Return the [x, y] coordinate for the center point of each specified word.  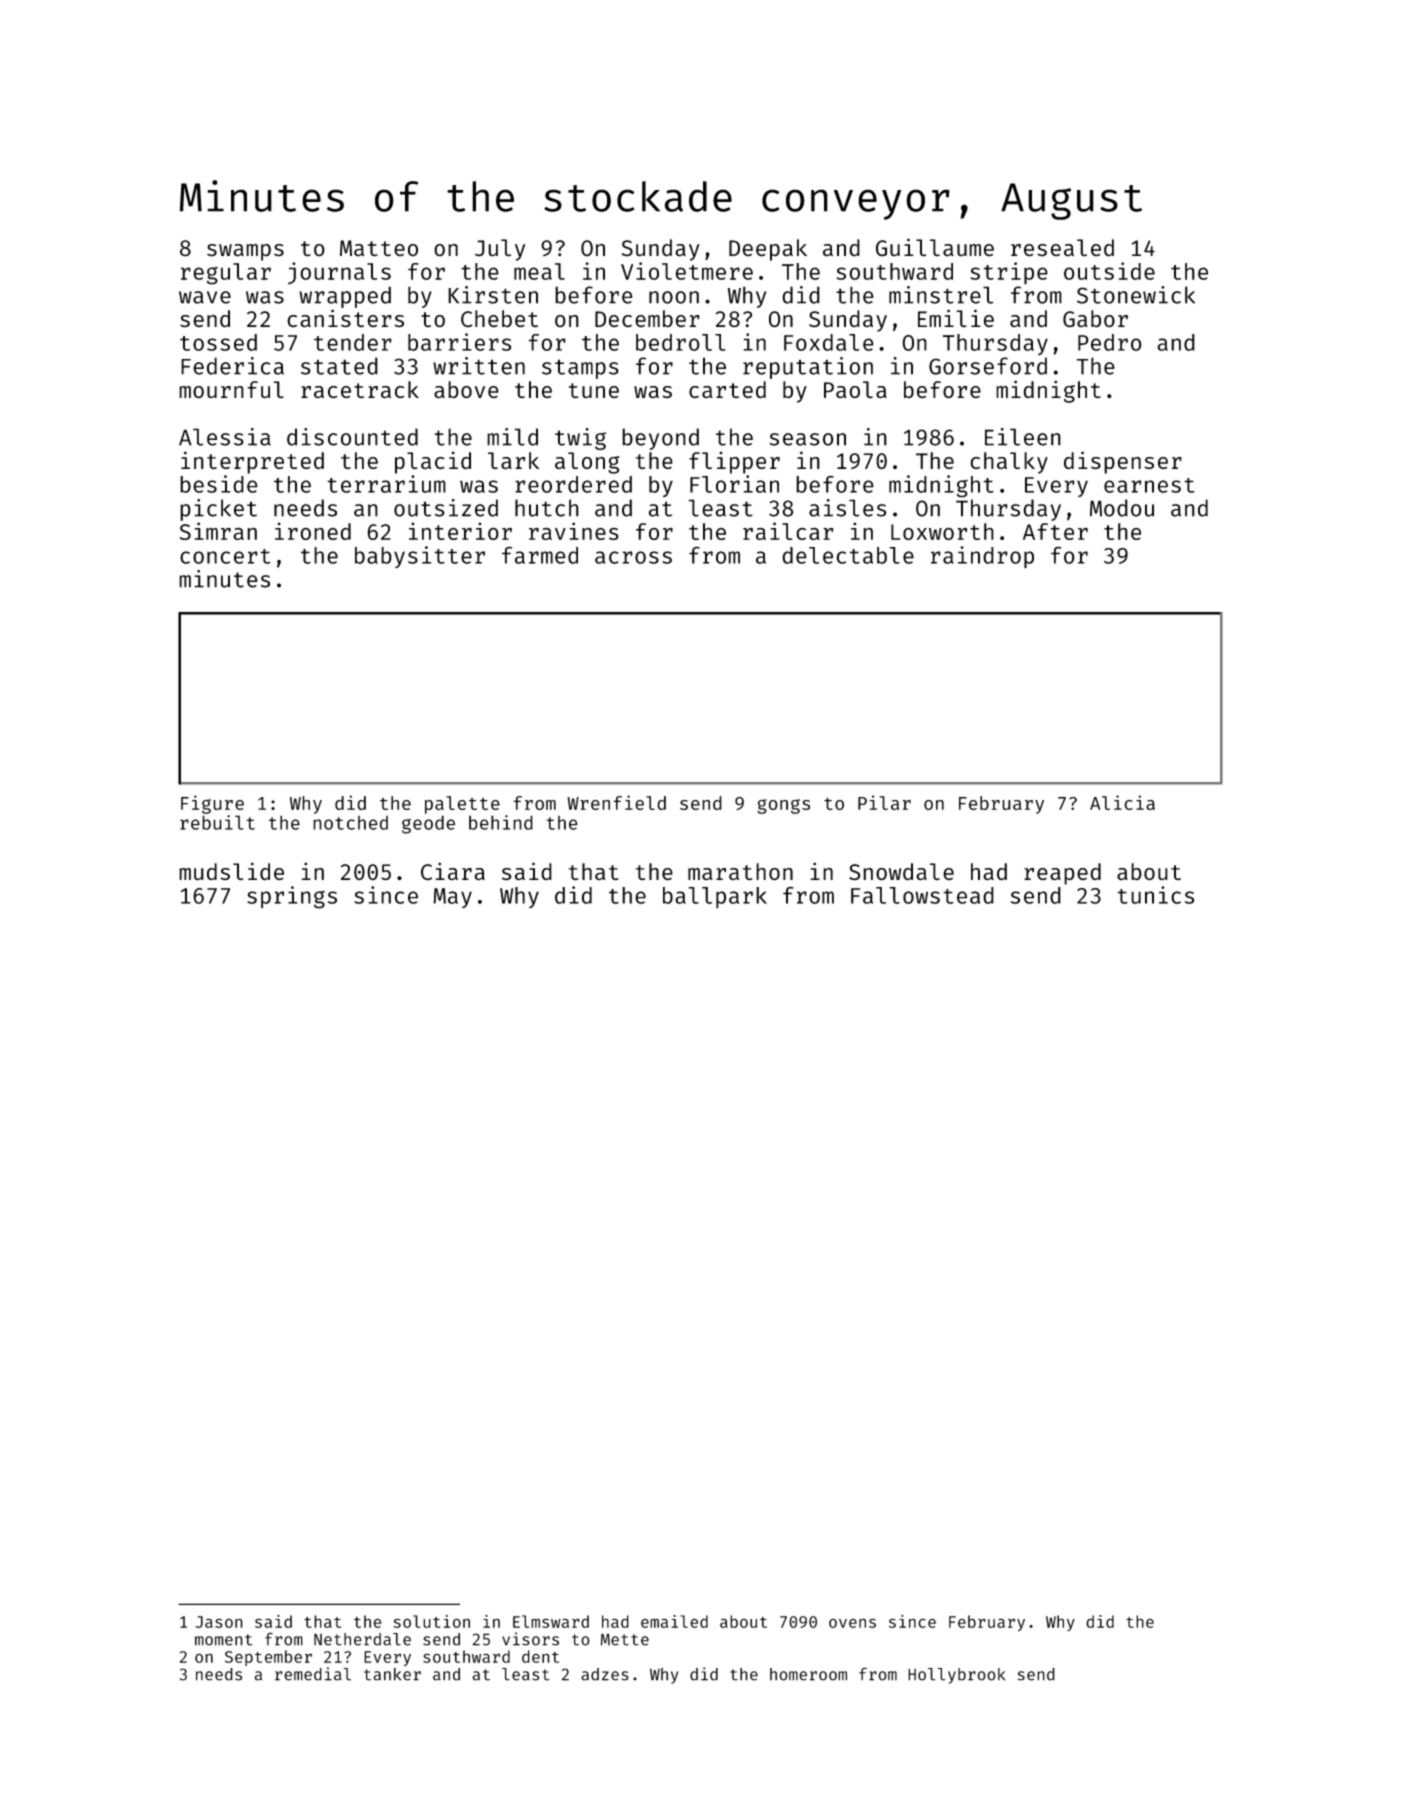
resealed [1062, 248]
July [500, 250]
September [268, 1658]
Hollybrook [956, 1676]
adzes [605, 1674]
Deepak [768, 250]
